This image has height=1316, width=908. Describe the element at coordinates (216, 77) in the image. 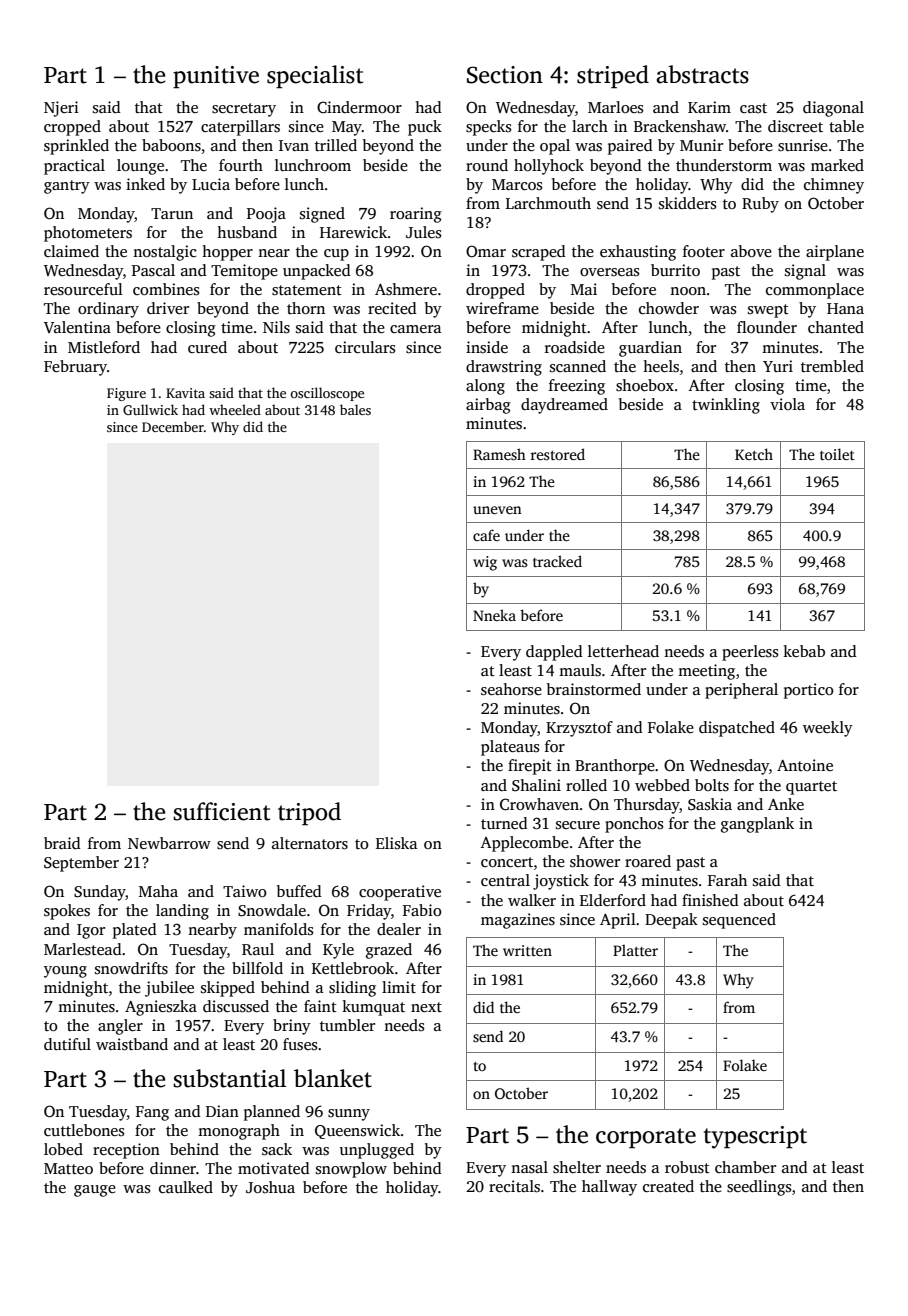

I see `punitive` at that location.
